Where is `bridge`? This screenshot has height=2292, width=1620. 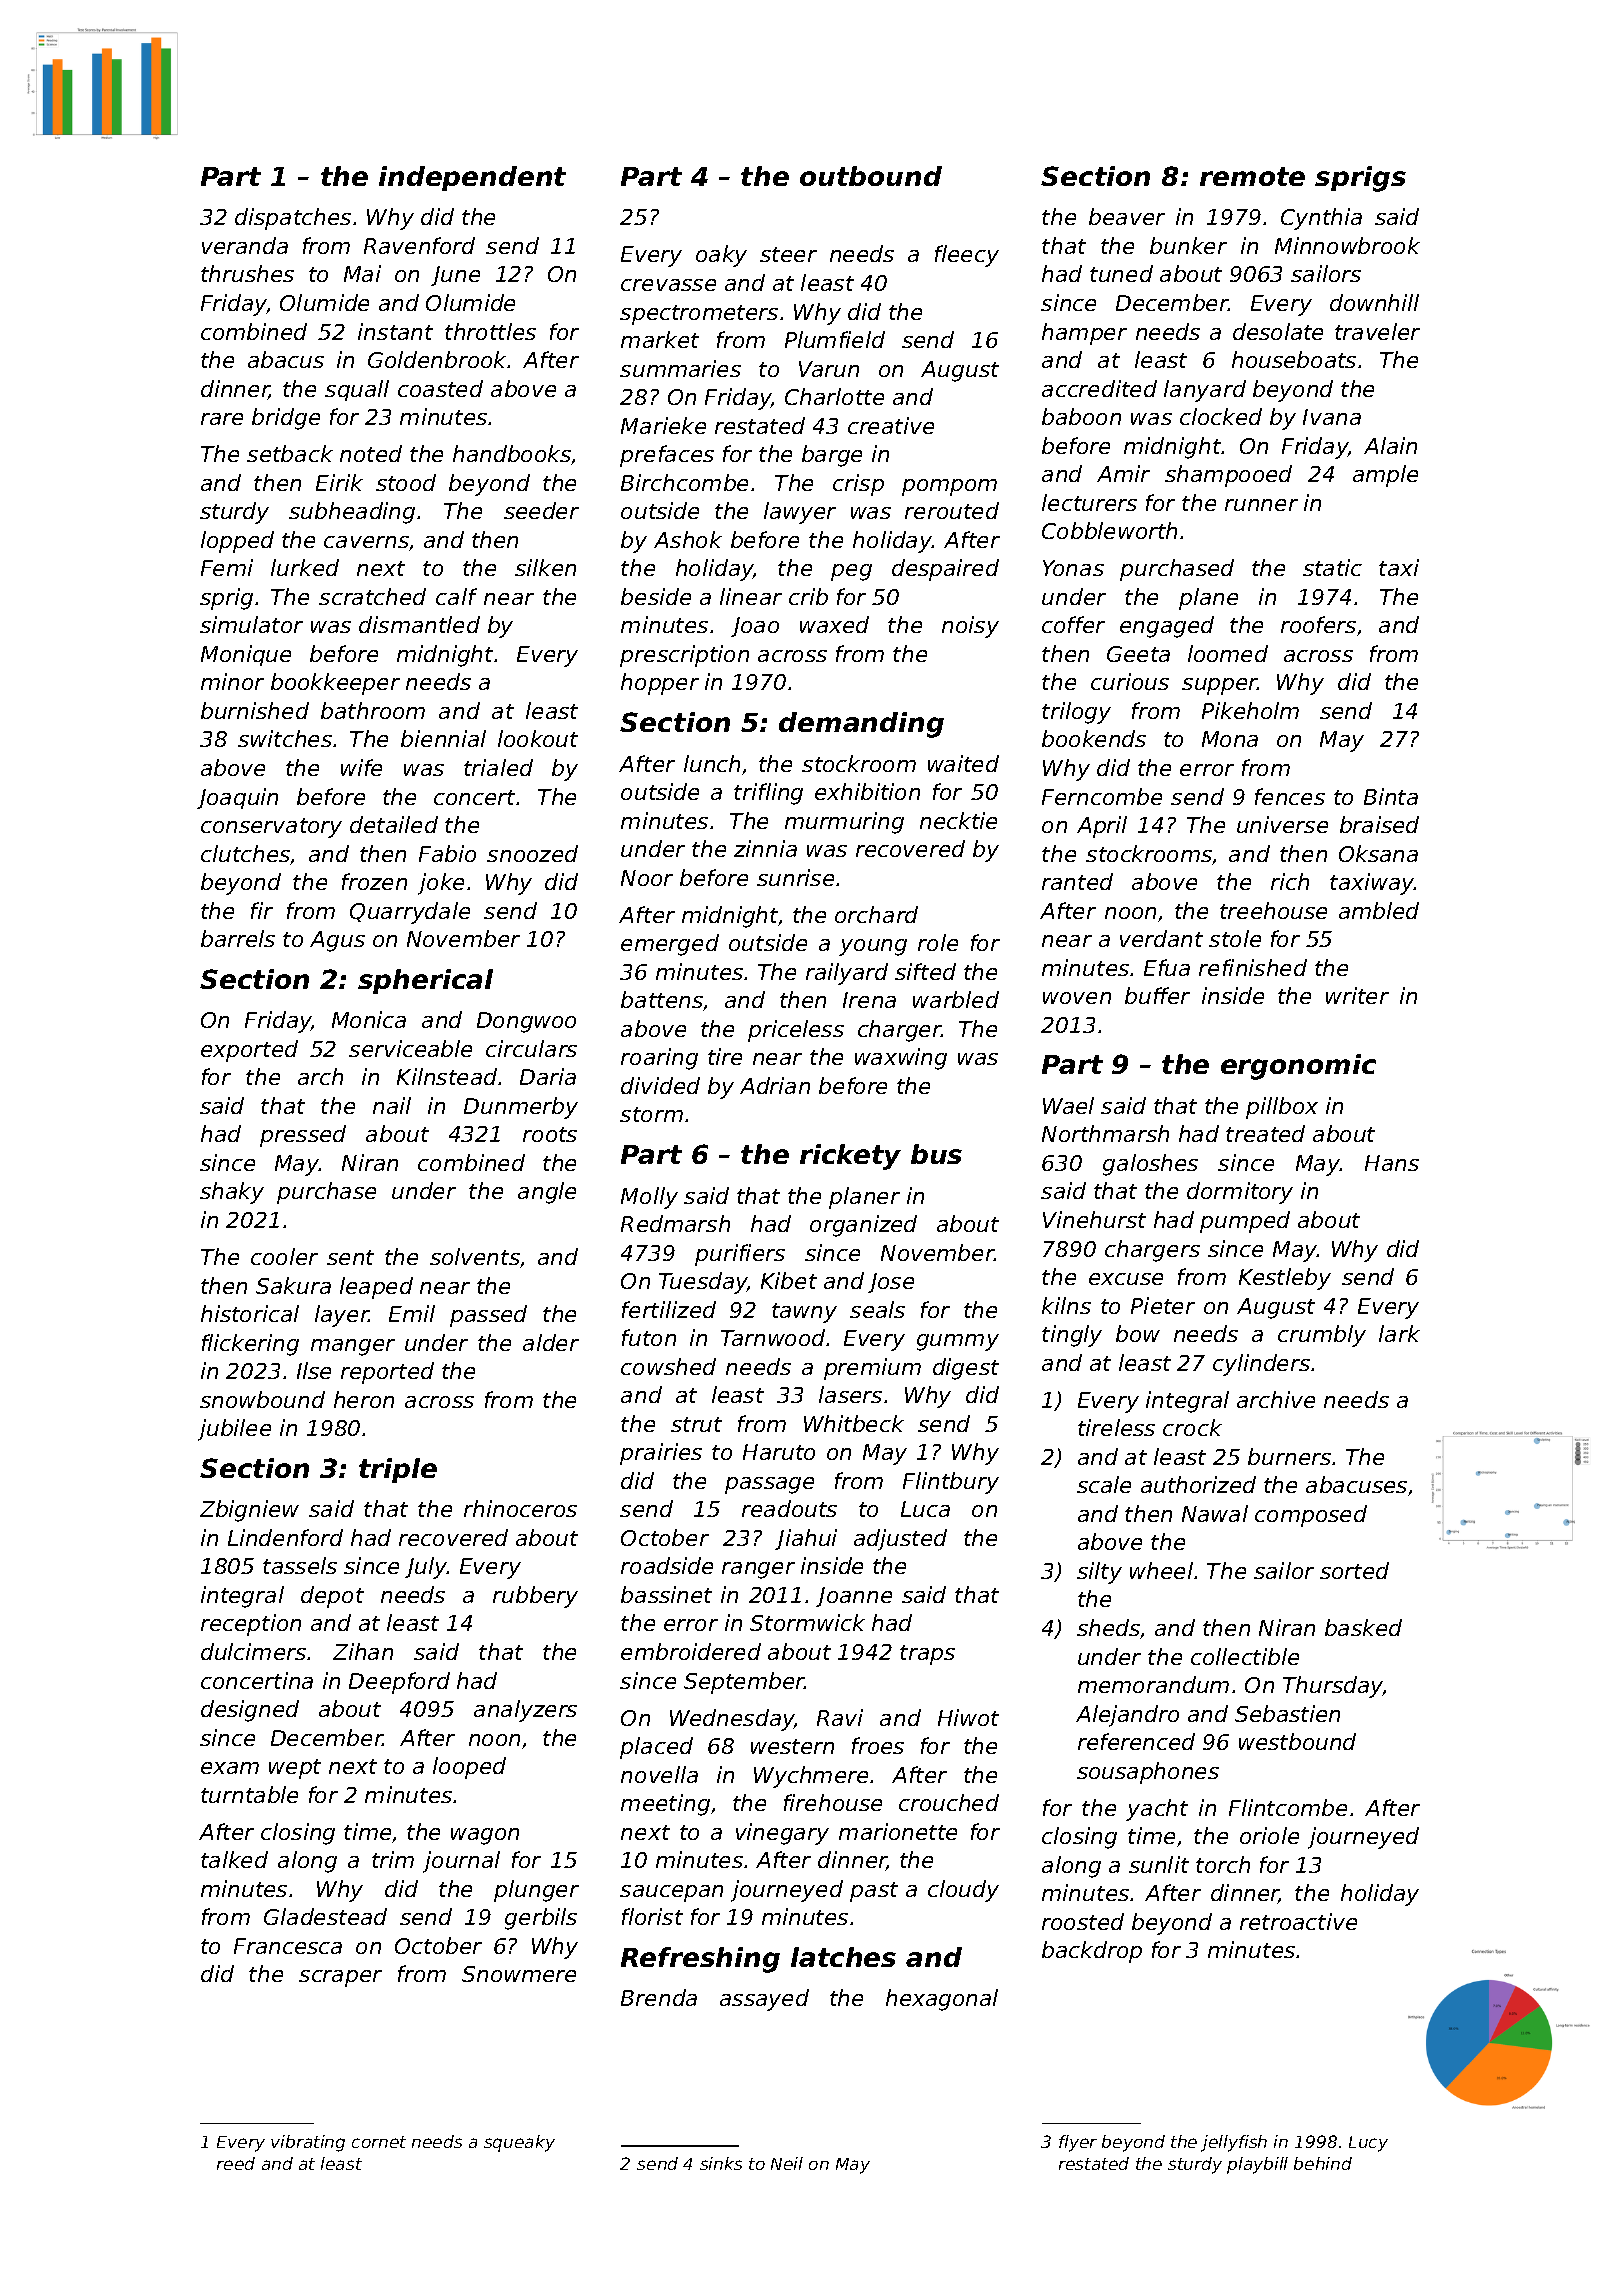 bridge is located at coordinates (286, 419).
